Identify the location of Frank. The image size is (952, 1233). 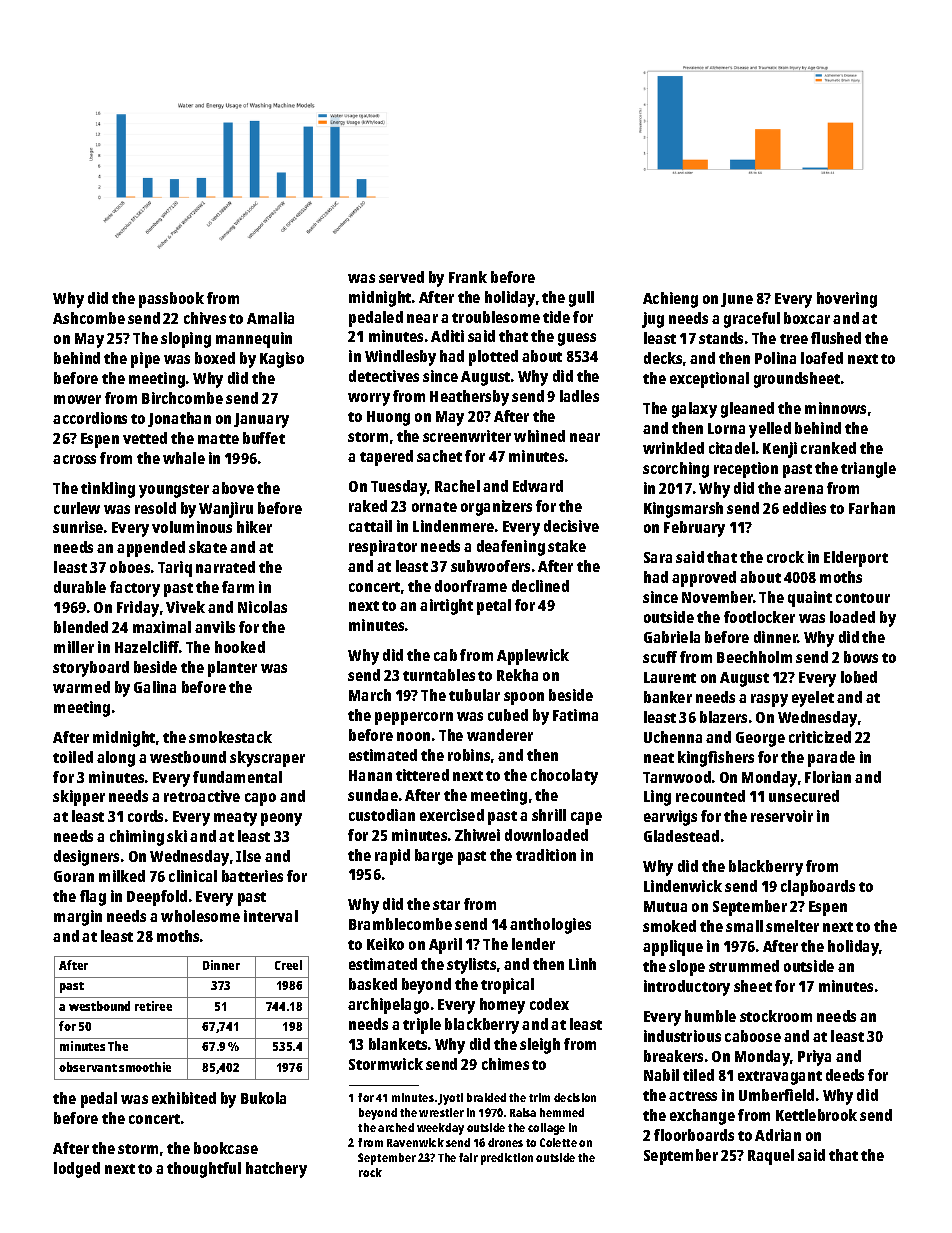
(468, 277).
